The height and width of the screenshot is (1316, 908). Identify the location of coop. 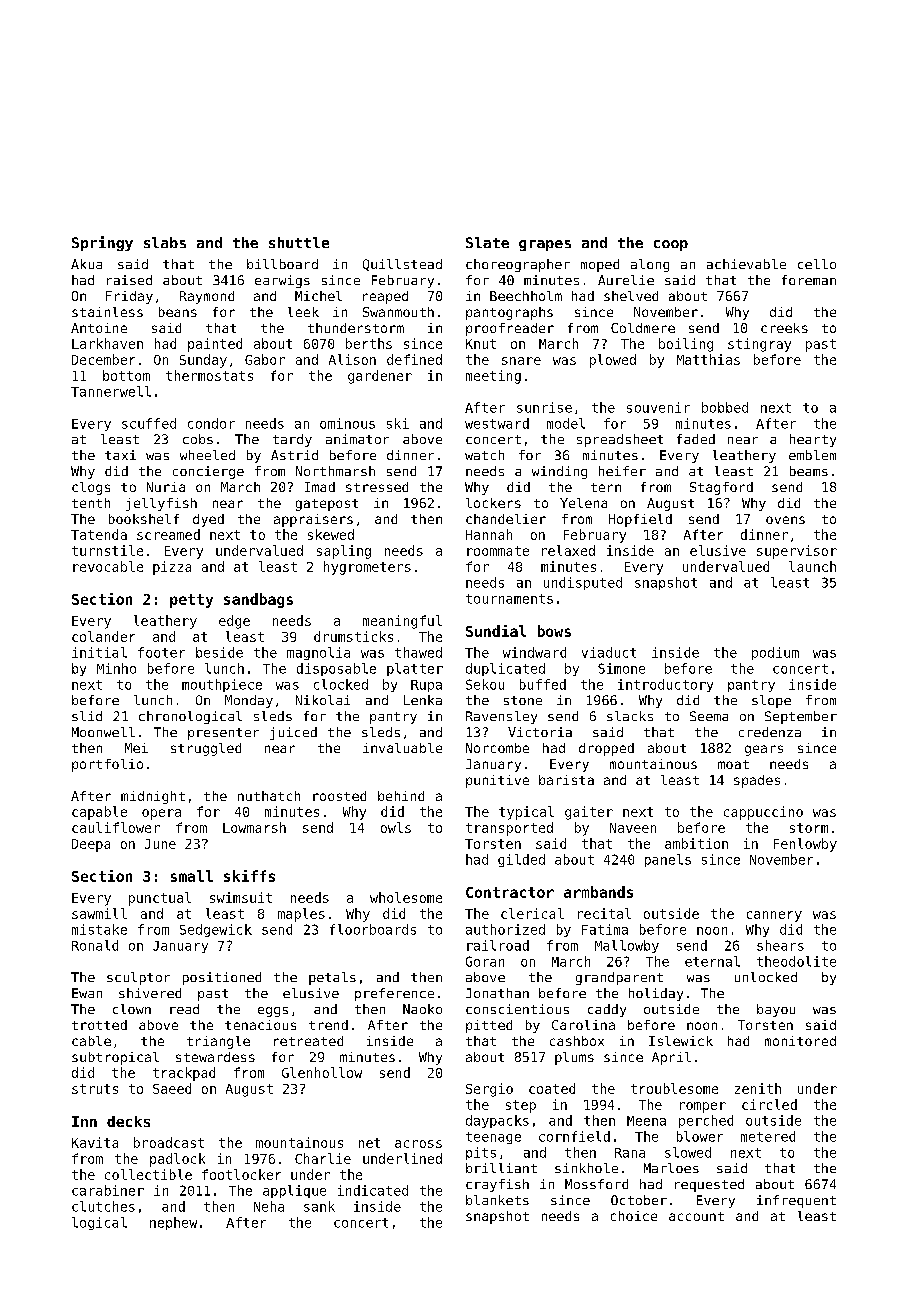
(671, 245).
